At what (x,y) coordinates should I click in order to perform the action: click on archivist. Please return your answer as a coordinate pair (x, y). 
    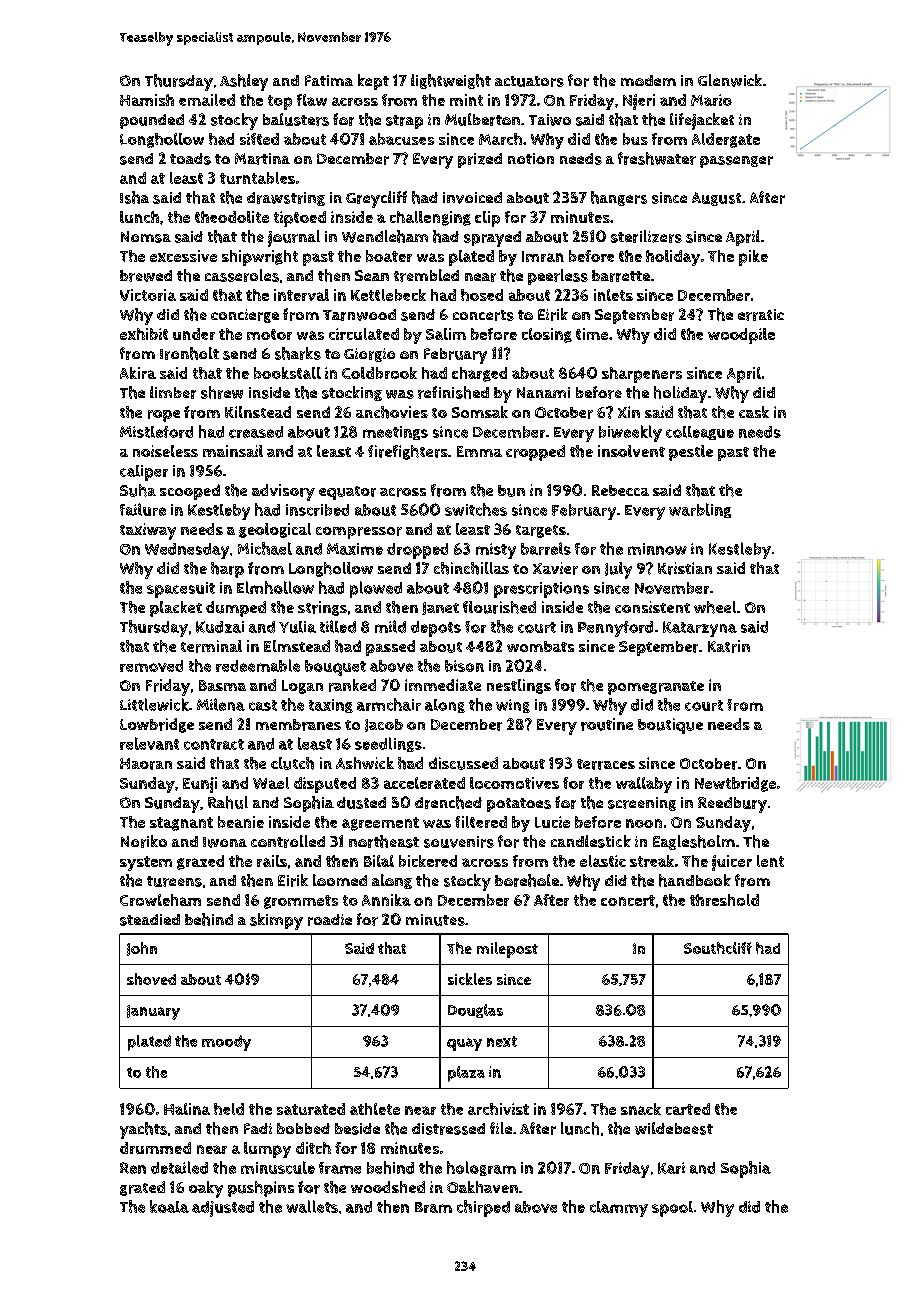
    Looking at the image, I should click on (498, 1109).
